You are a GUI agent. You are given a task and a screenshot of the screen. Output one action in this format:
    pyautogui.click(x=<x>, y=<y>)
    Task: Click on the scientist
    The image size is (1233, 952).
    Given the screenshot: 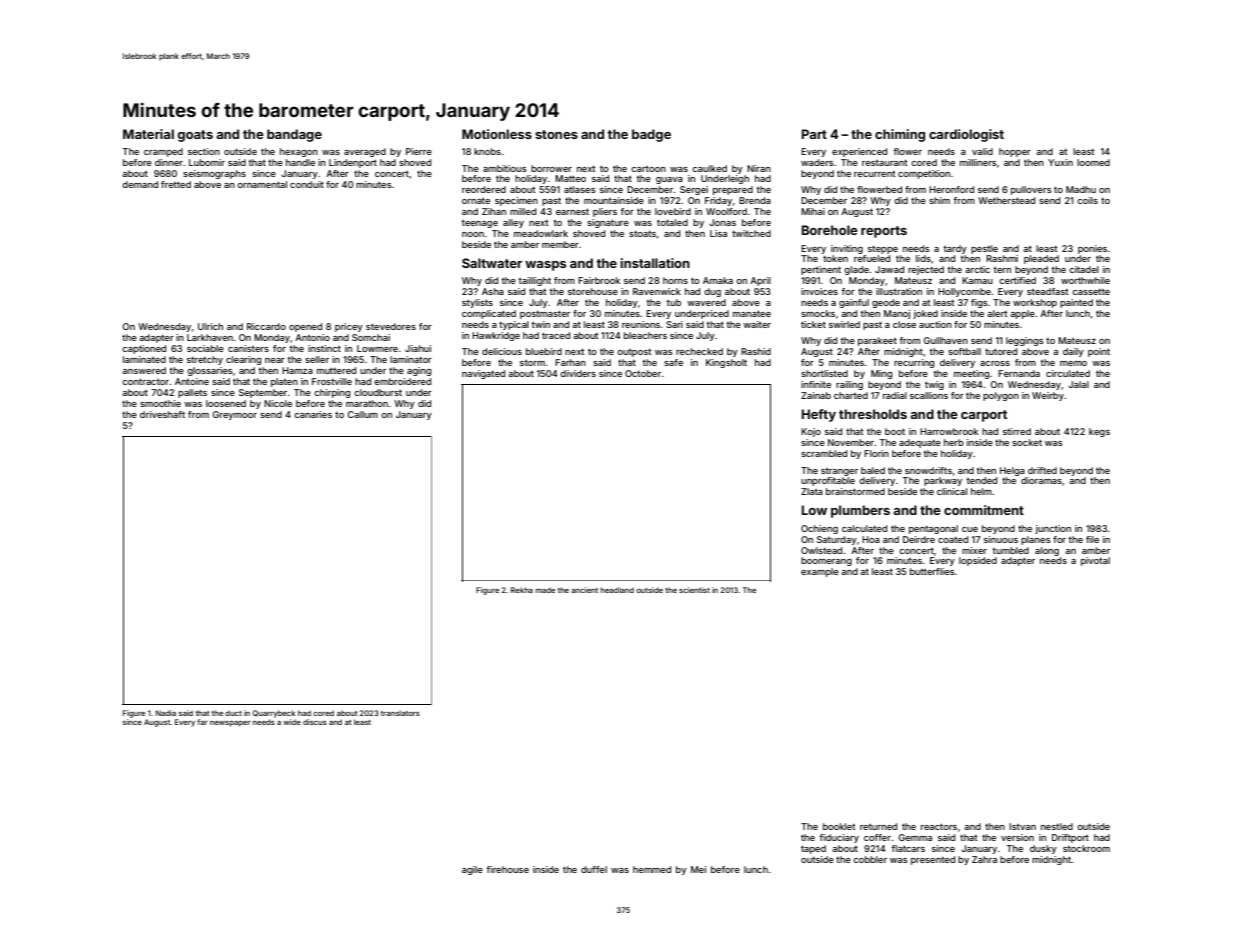 What is the action you would take?
    pyautogui.click(x=694, y=590)
